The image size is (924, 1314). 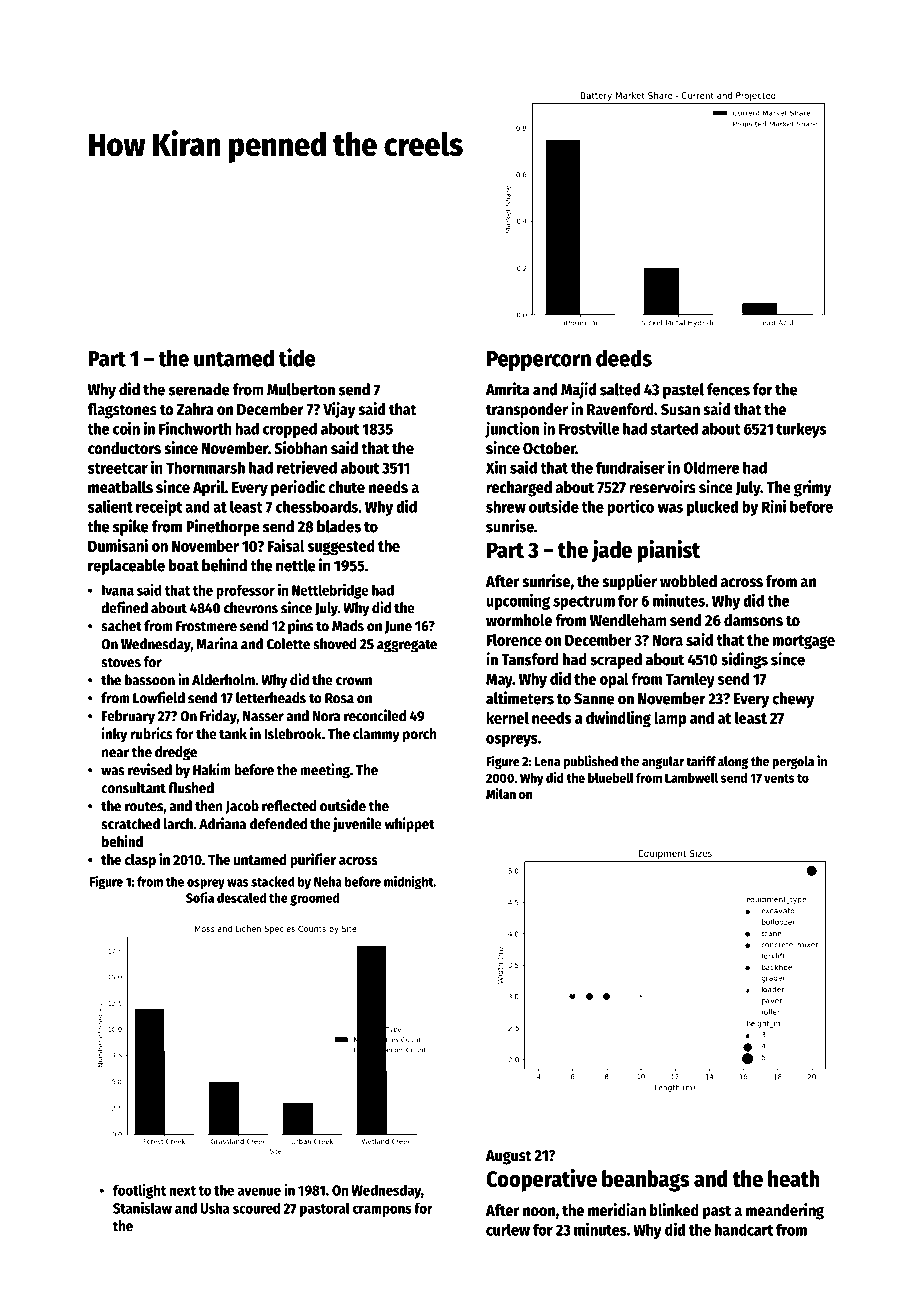 I want to click on Lambwell, so click(x=691, y=778).
